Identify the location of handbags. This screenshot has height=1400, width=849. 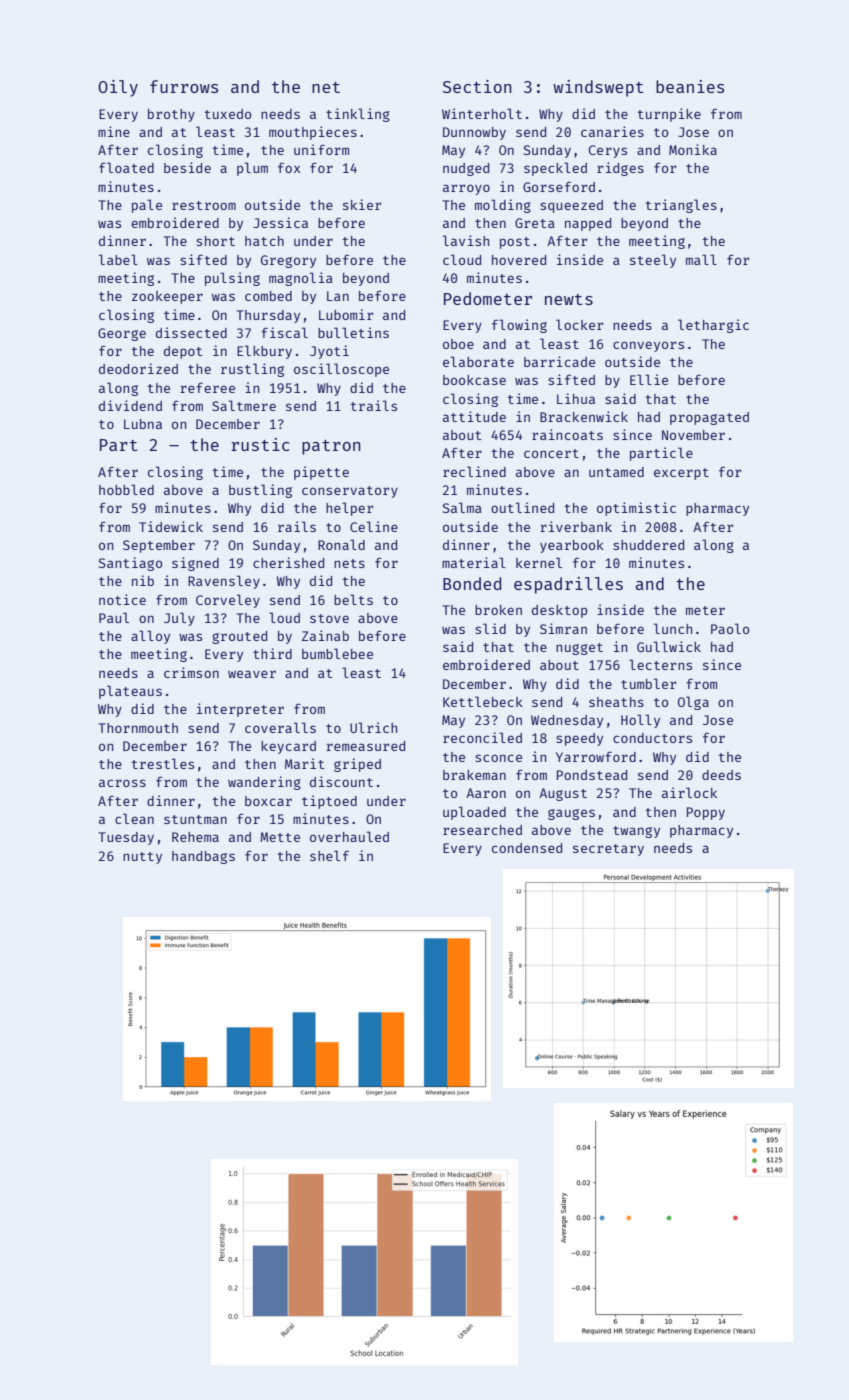
(203, 857).
